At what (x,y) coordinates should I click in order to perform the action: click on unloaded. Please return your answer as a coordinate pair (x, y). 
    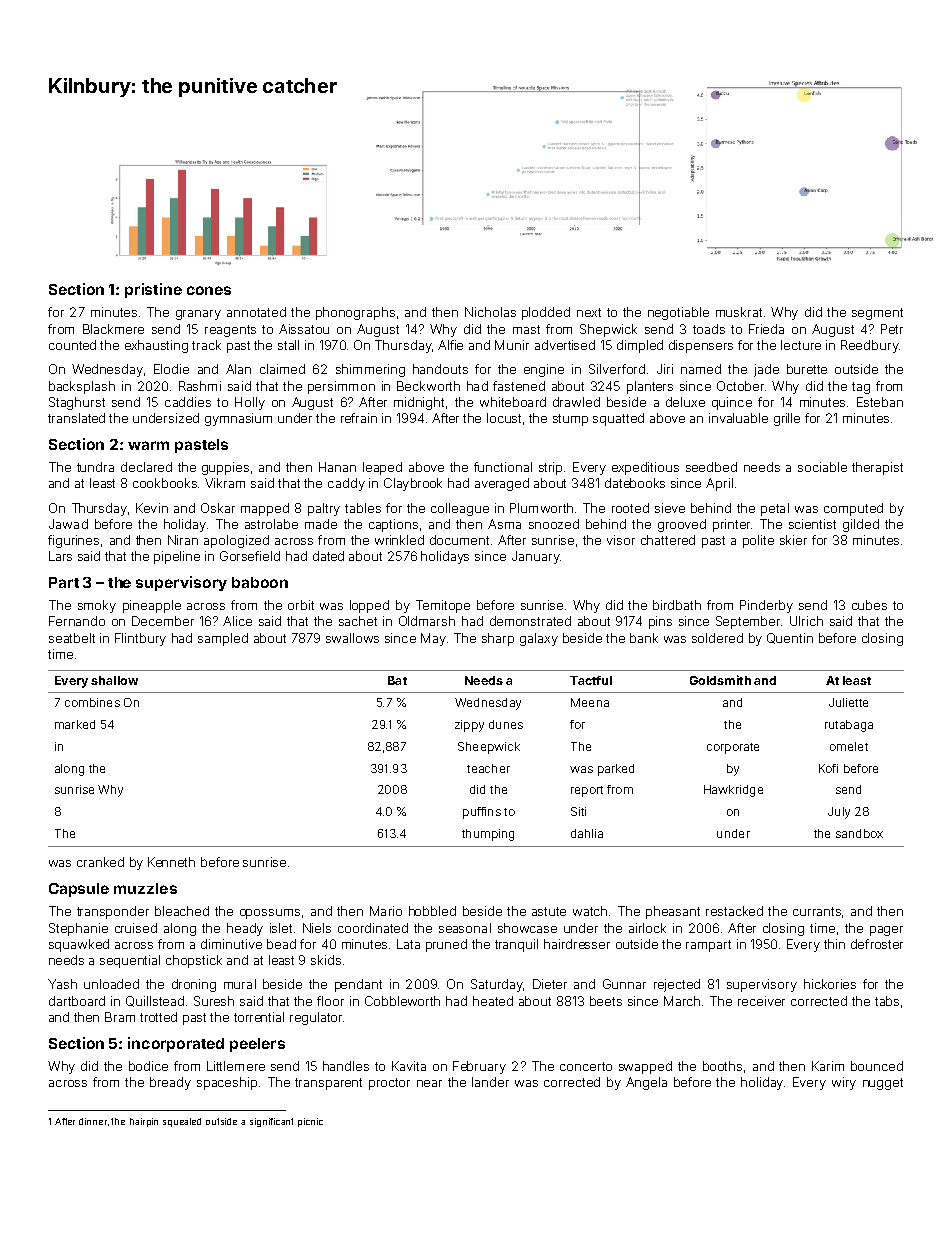
    Looking at the image, I should click on (111, 984).
